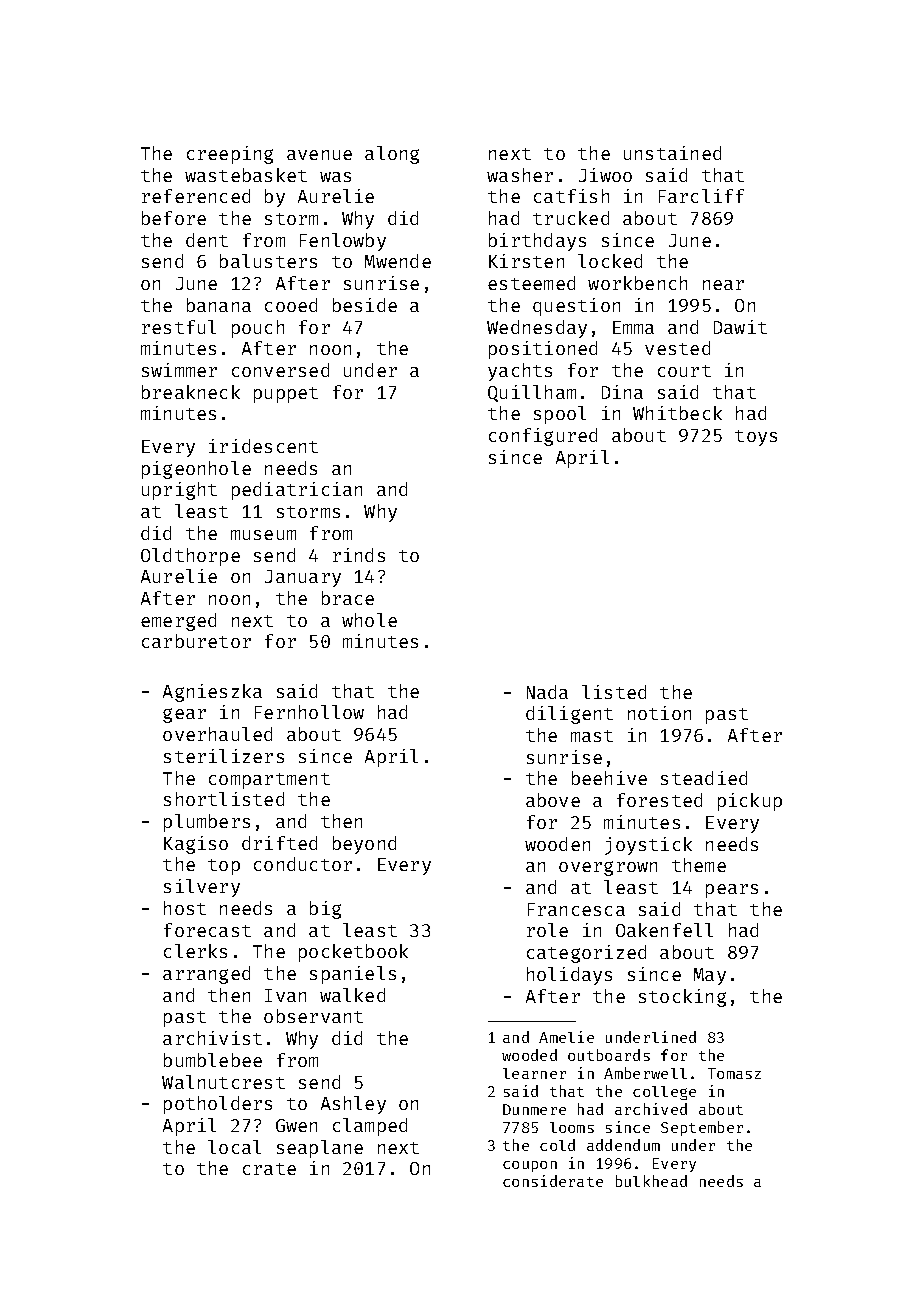 This image has width=924, height=1311. I want to click on theme, so click(699, 865).
